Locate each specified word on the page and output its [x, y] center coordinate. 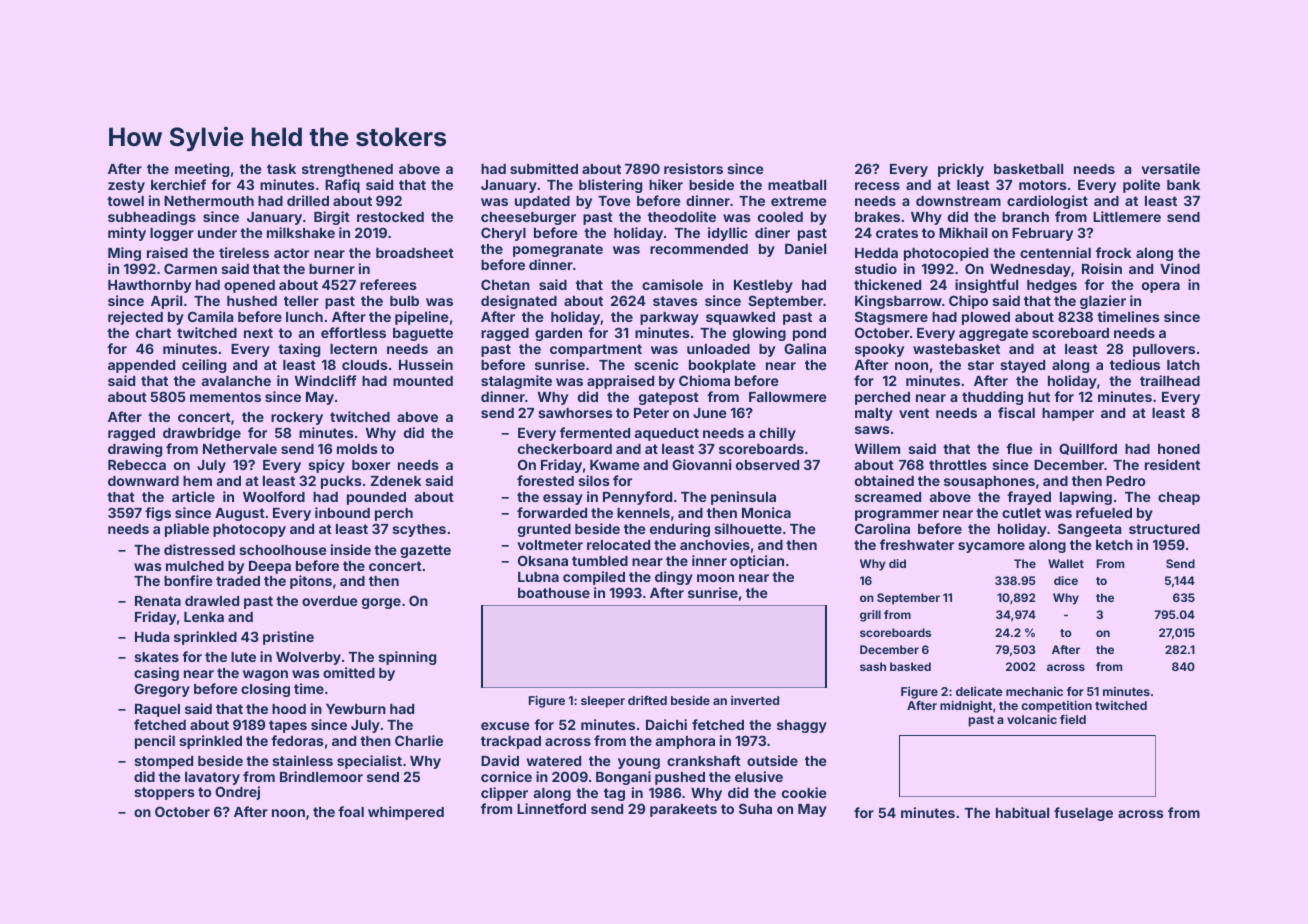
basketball [1028, 169]
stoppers [164, 793]
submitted [544, 168]
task [281, 169]
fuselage [1083, 814]
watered [553, 761]
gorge [381, 603]
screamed [888, 497]
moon [715, 578]
